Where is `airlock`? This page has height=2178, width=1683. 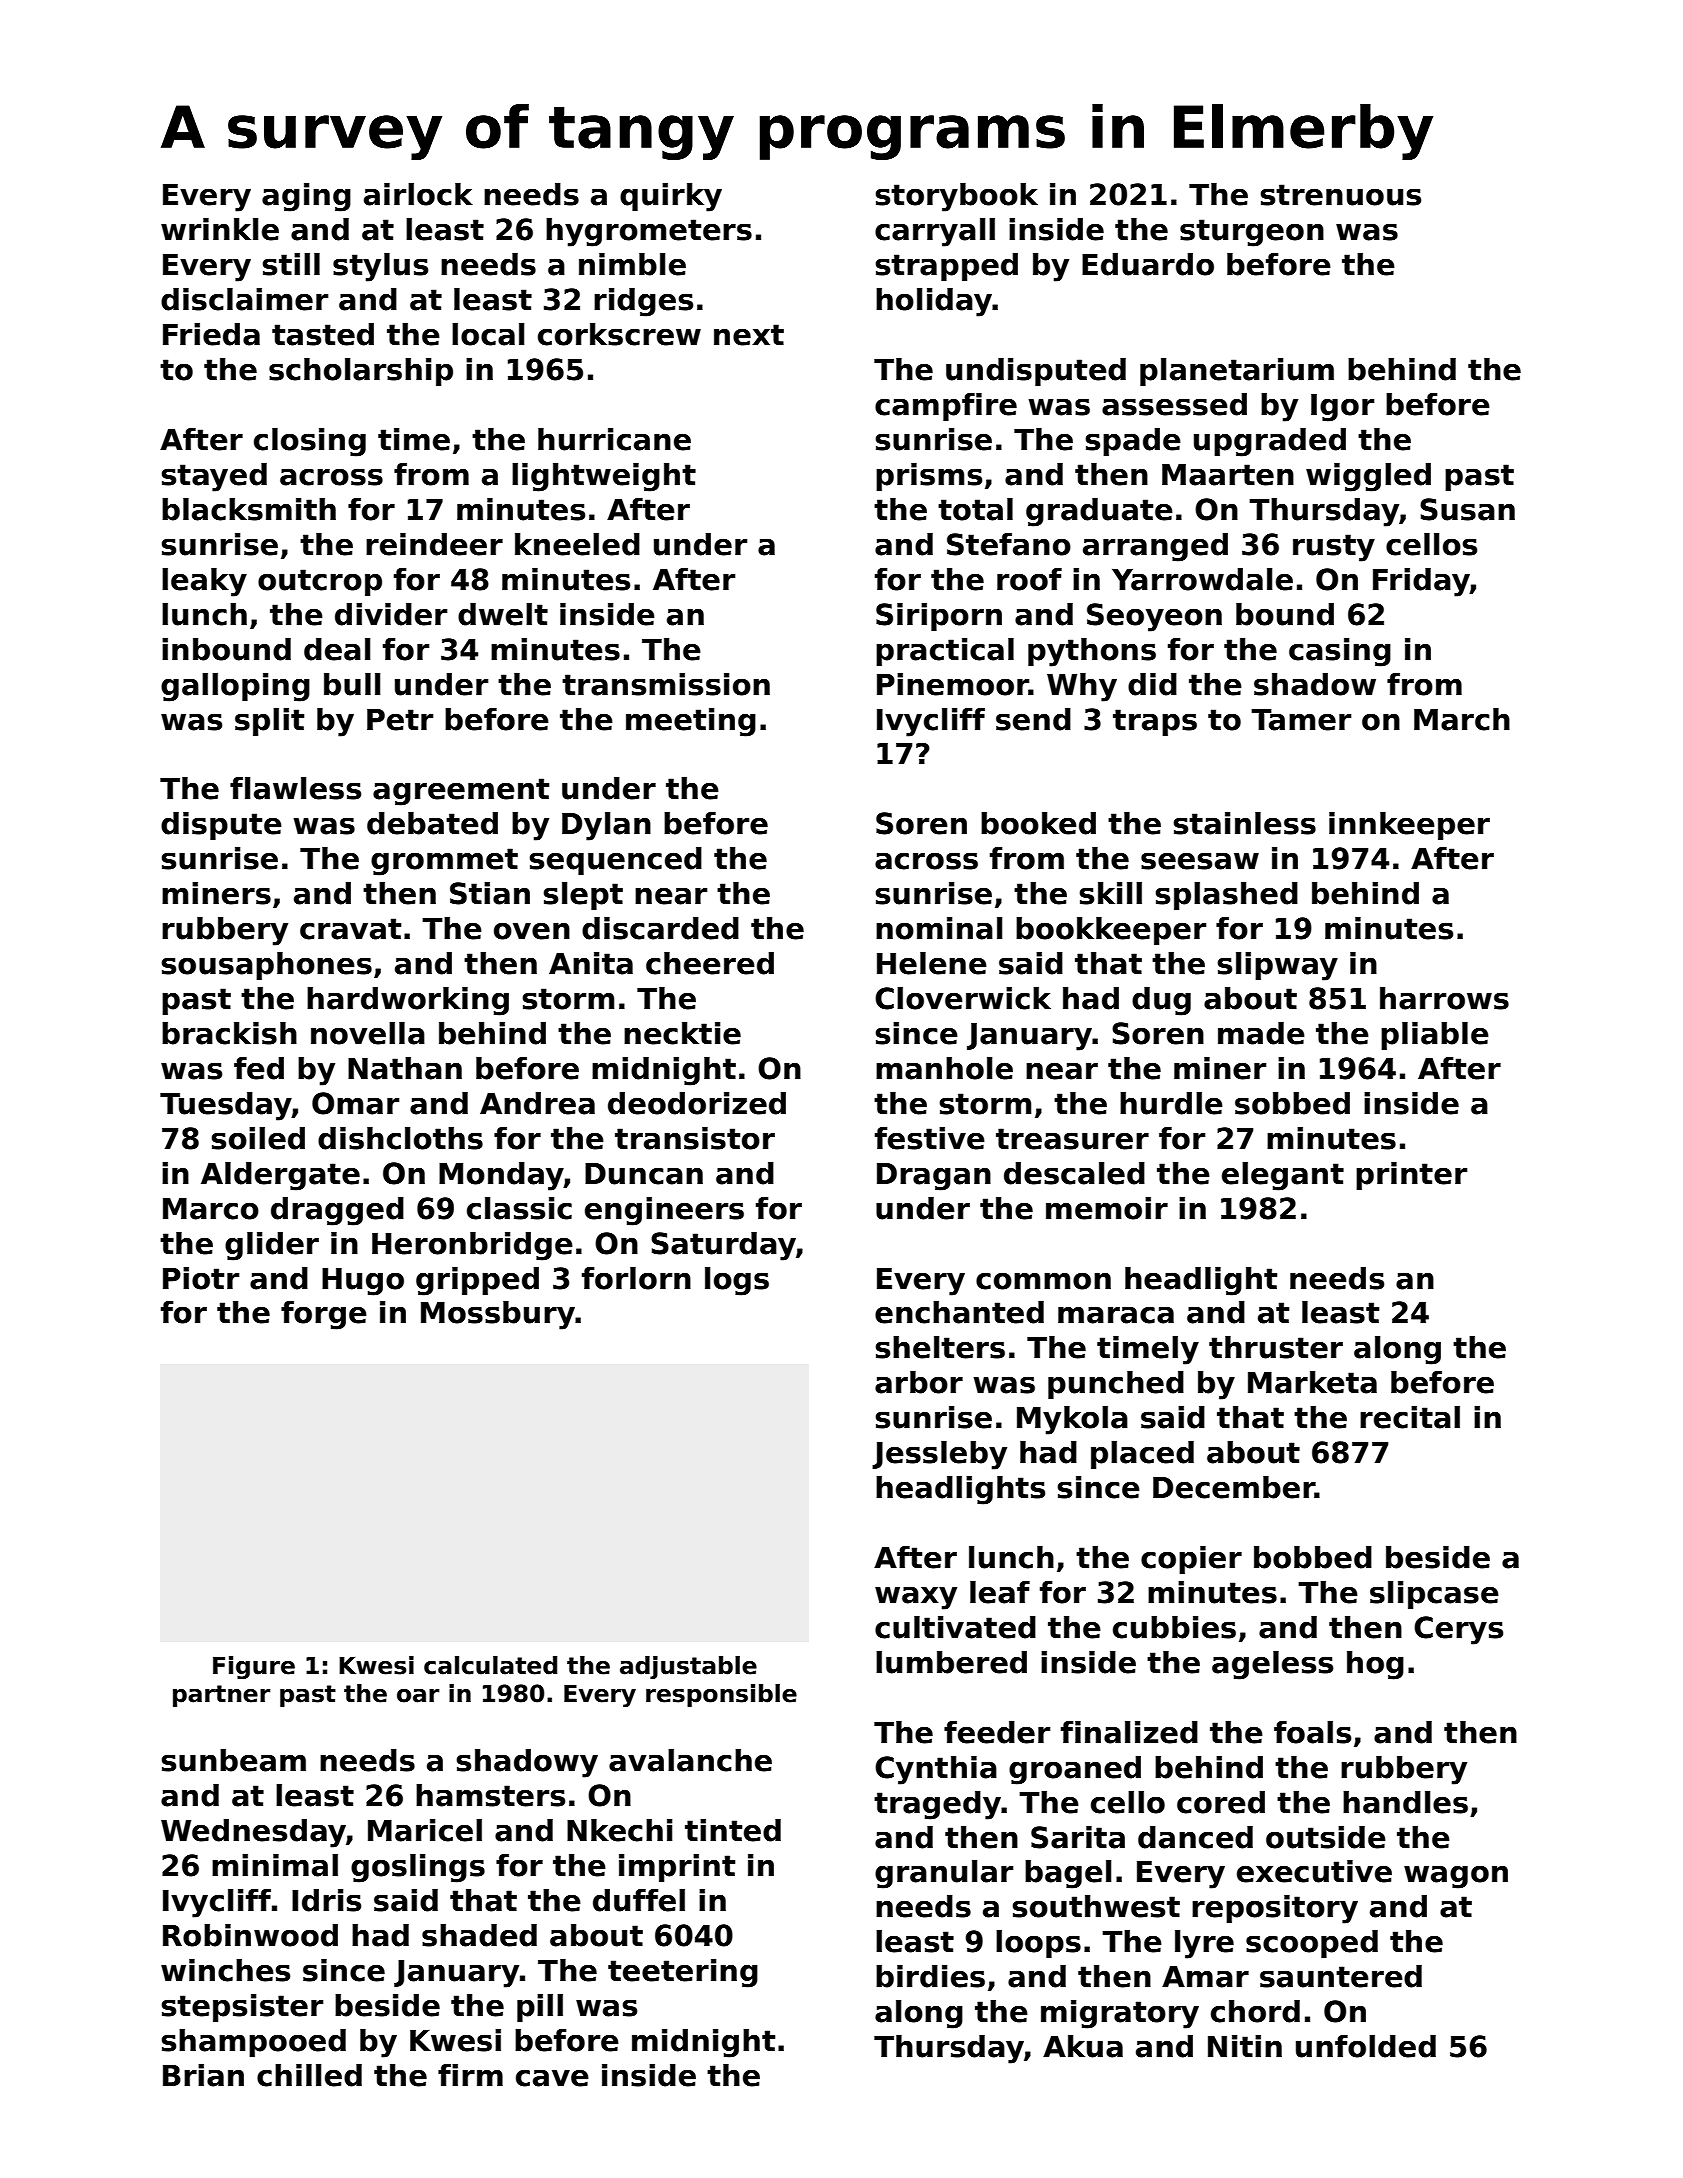
airlock is located at coordinates (418, 194).
